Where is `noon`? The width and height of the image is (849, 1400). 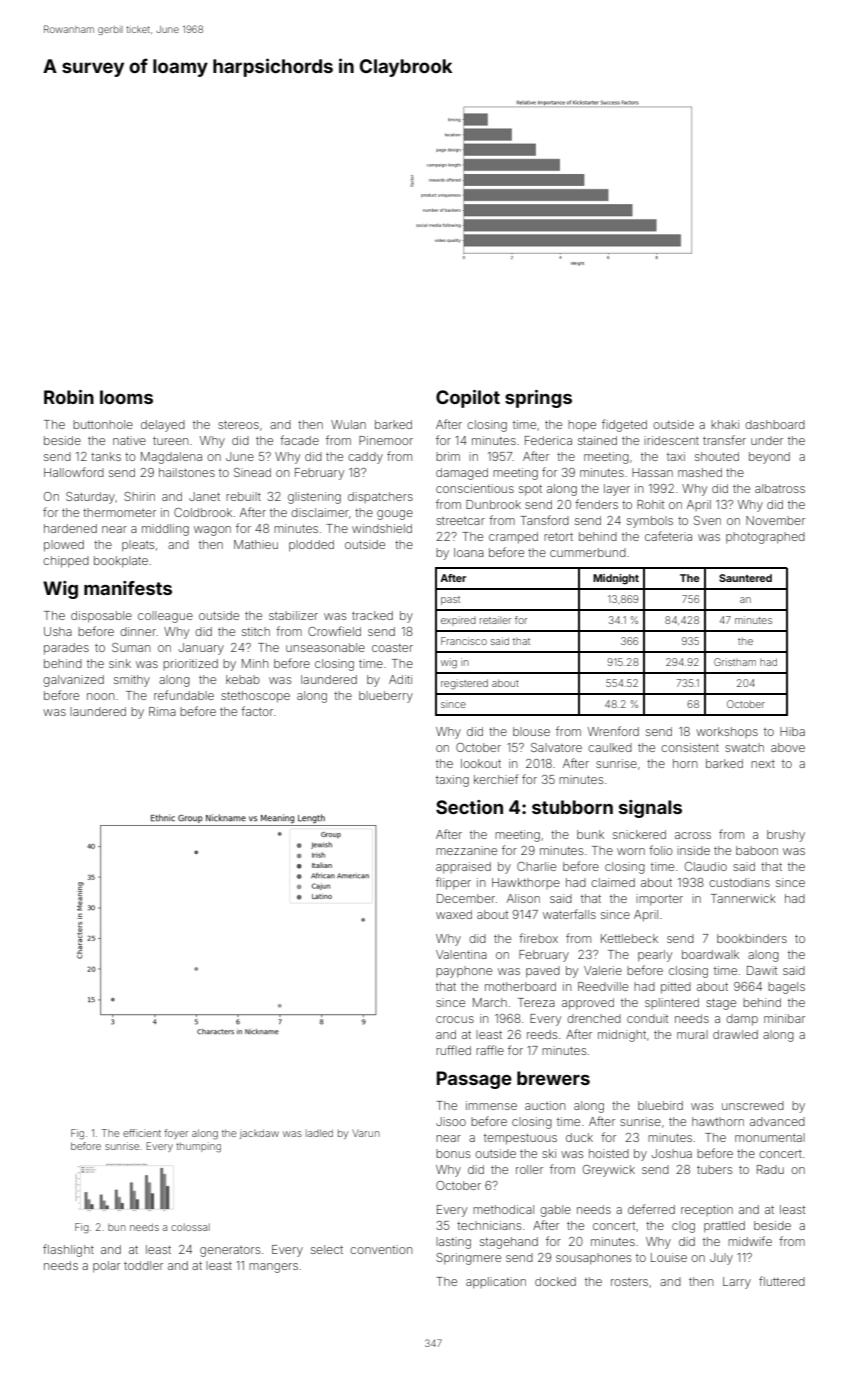
noon is located at coordinates (101, 696).
